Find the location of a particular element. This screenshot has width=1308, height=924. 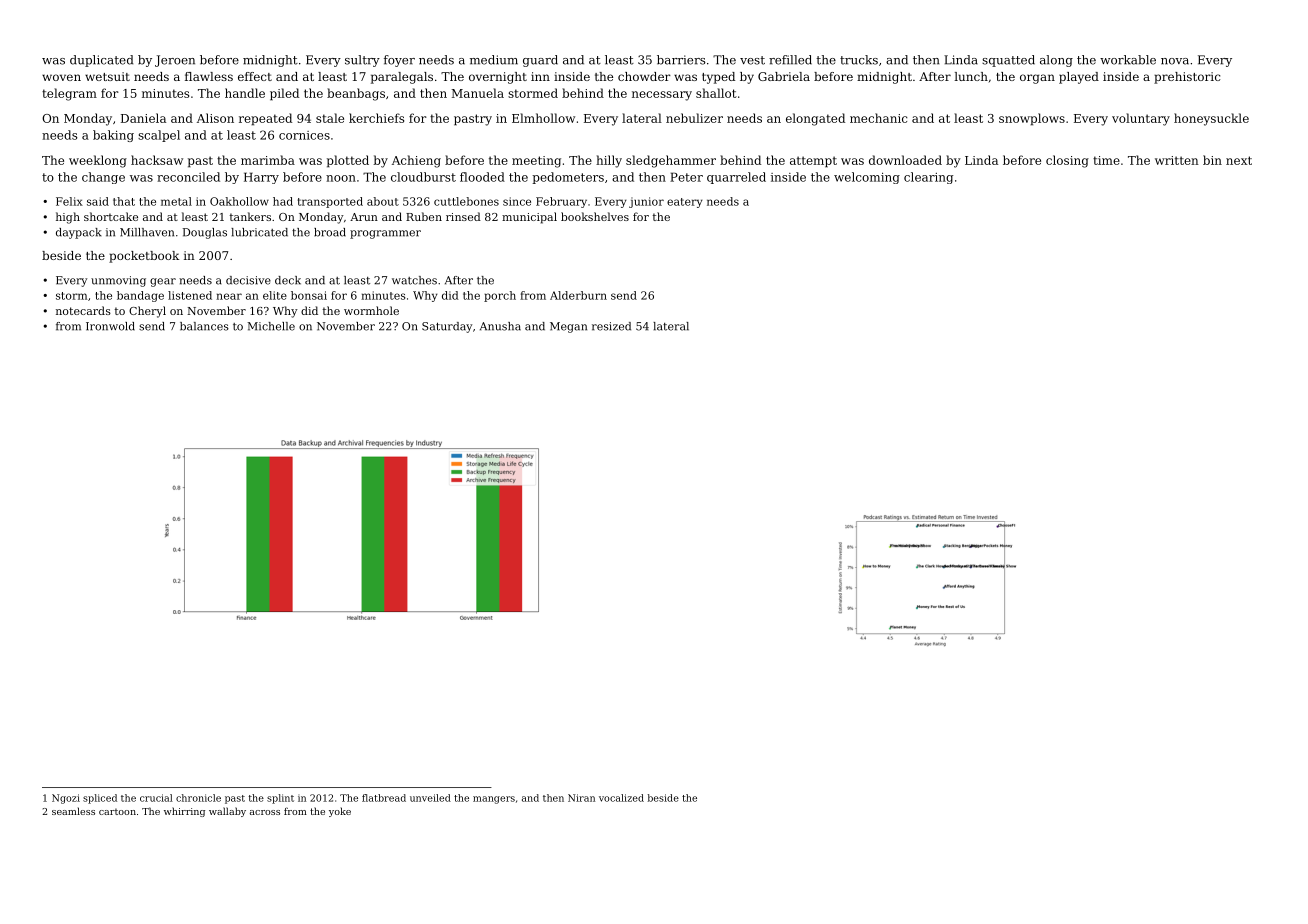

vocalized is located at coordinates (621, 798).
